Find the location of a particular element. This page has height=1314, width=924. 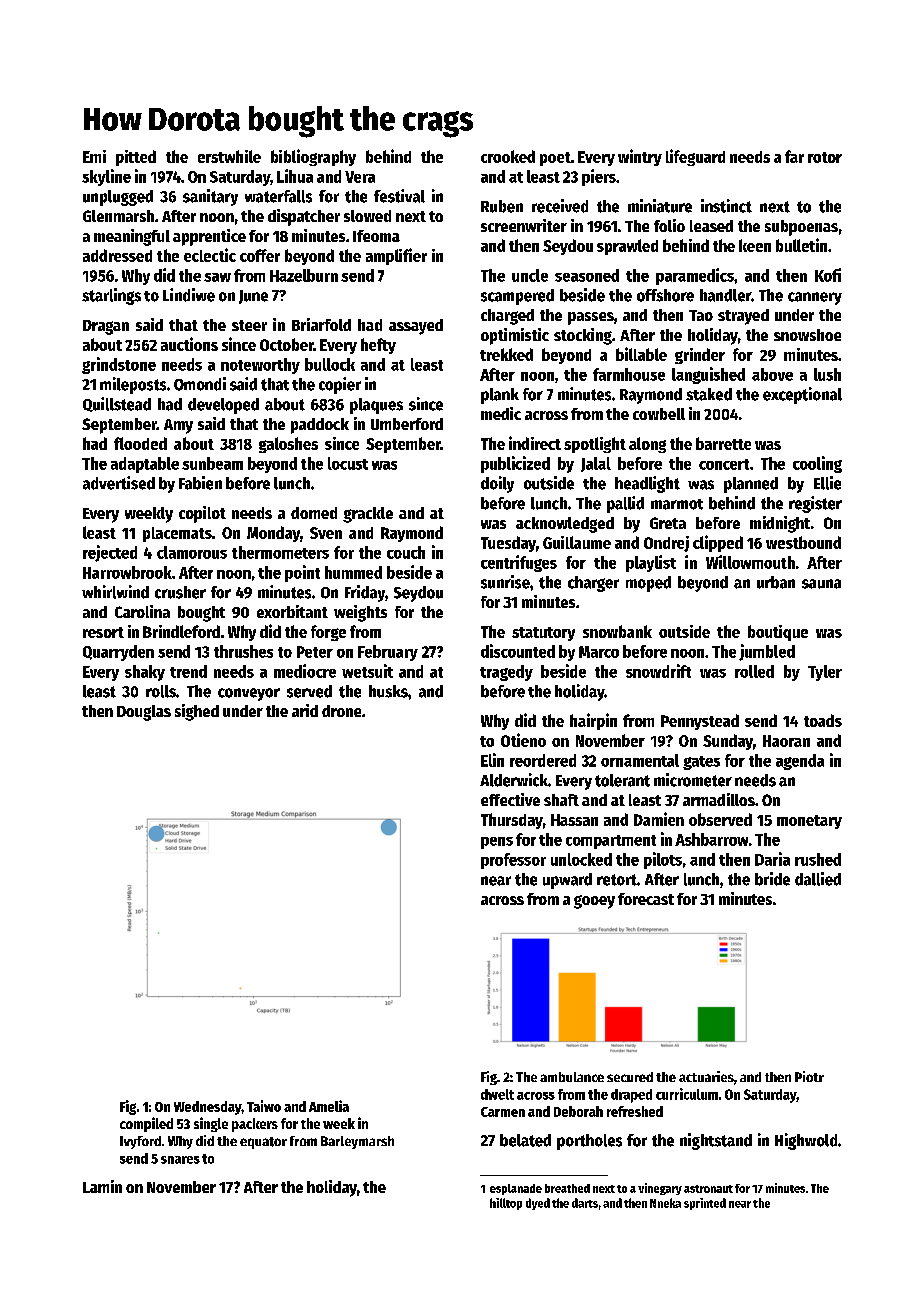

hilltop is located at coordinates (506, 1204).
